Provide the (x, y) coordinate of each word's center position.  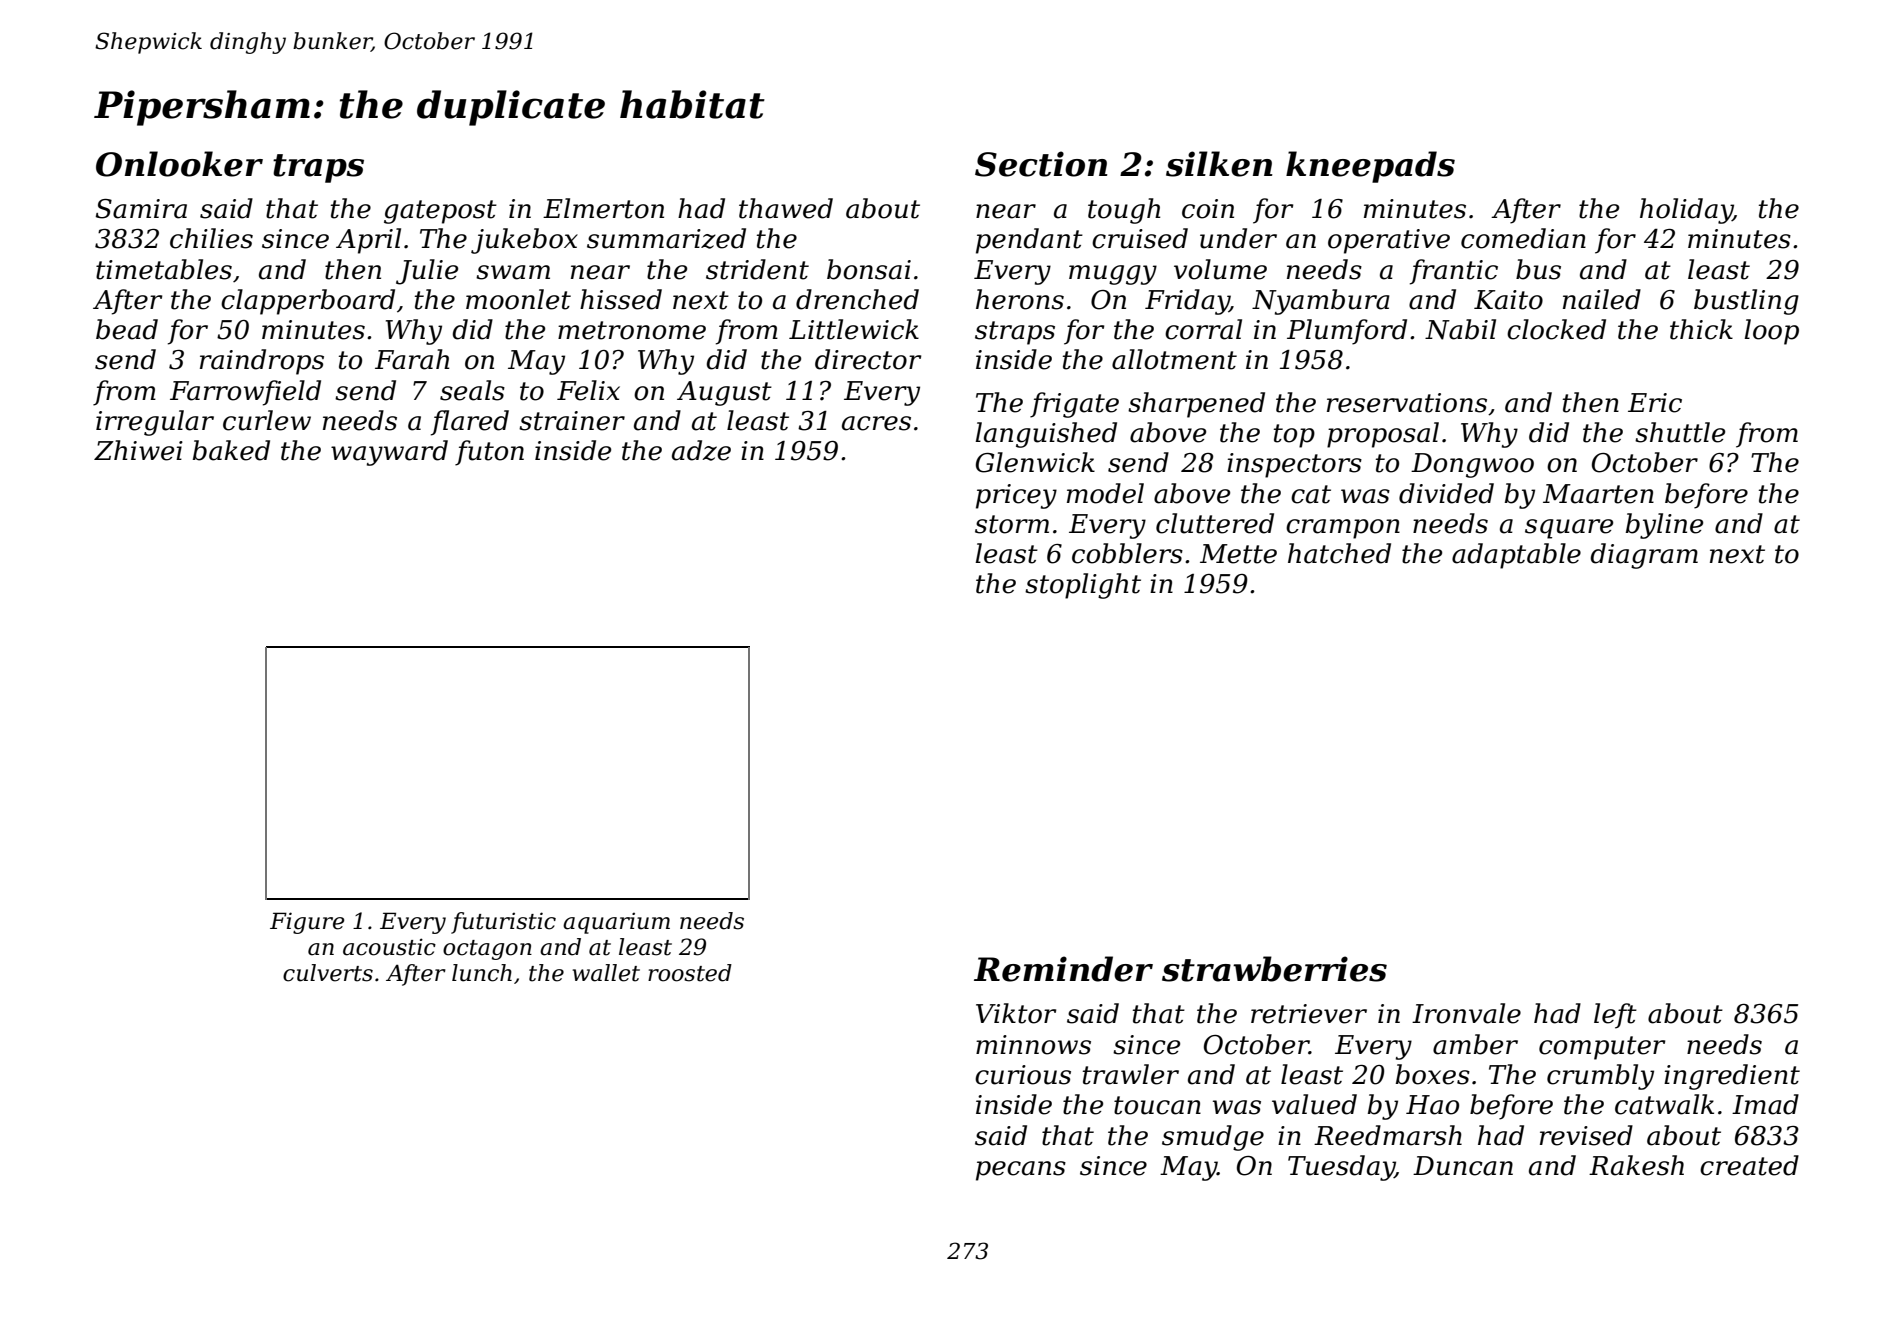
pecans (1021, 1171)
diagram (1644, 556)
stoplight (1083, 586)
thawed (786, 208)
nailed (1602, 299)
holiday (1686, 211)
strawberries (1274, 969)
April (368, 241)
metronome (632, 330)
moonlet (518, 299)
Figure (307, 923)
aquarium (616, 923)
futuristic (503, 923)
